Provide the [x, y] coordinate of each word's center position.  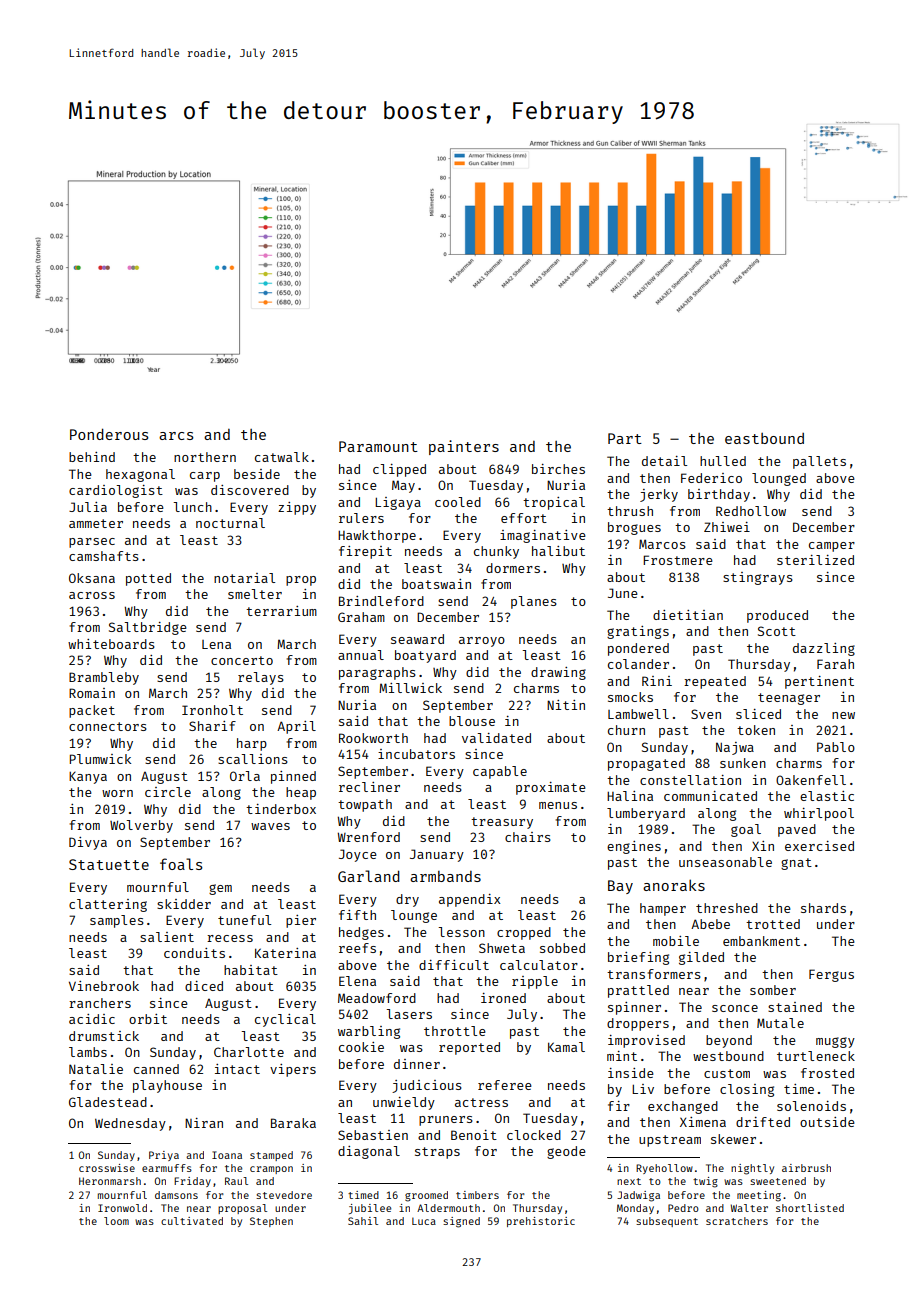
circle [168, 792]
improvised [646, 1041]
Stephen [271, 1222]
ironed [503, 998]
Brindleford [381, 601]
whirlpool [819, 814]
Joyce [358, 855]
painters [464, 447]
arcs [176, 436]
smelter [255, 594]
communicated [710, 796]
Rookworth [373, 738]
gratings [638, 632]
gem [220, 889]
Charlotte [249, 1052]
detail [664, 461]
